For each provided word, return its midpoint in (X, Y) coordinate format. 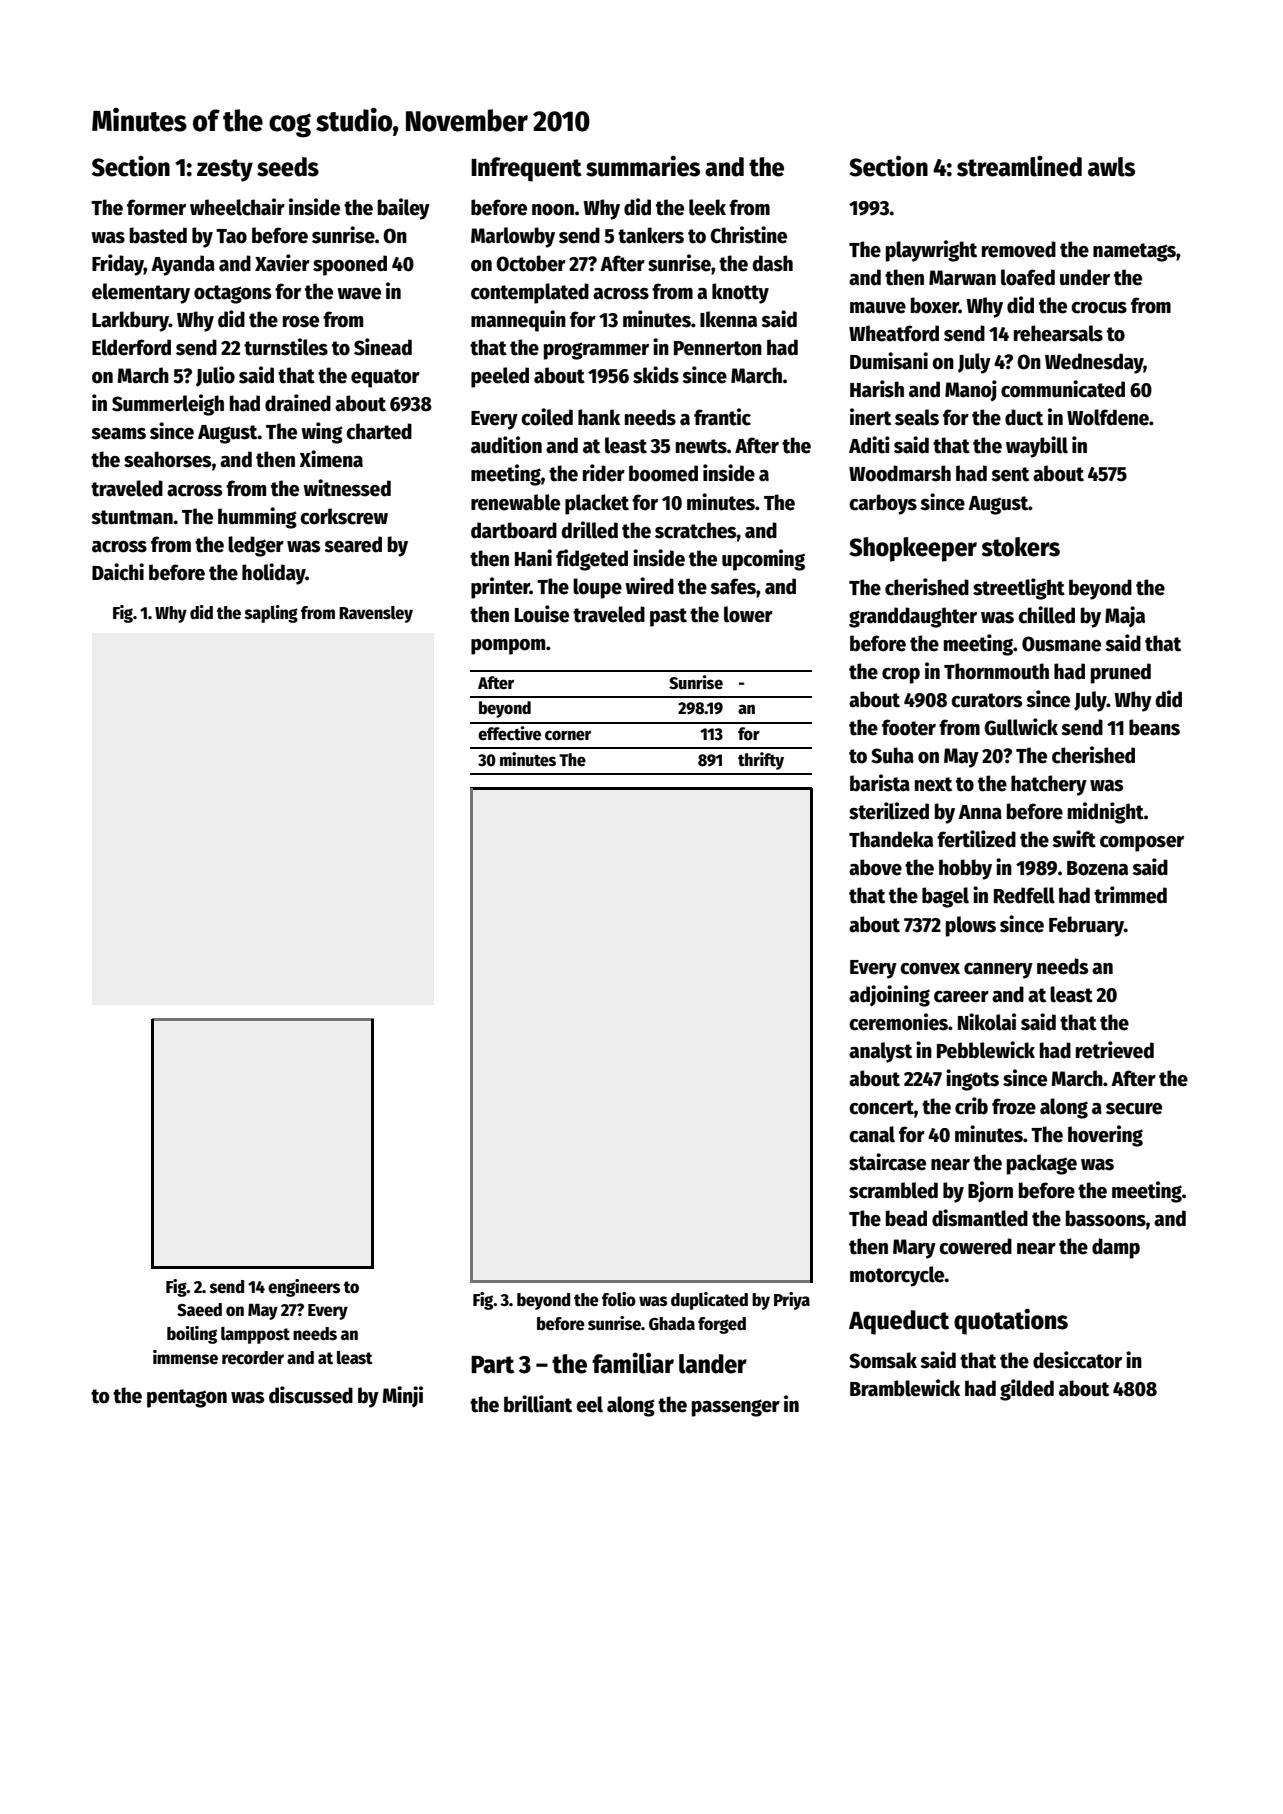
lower (748, 614)
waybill (1037, 447)
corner (568, 735)
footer (909, 727)
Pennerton (718, 348)
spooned (350, 265)
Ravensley (376, 614)
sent (1010, 474)
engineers (304, 1288)
